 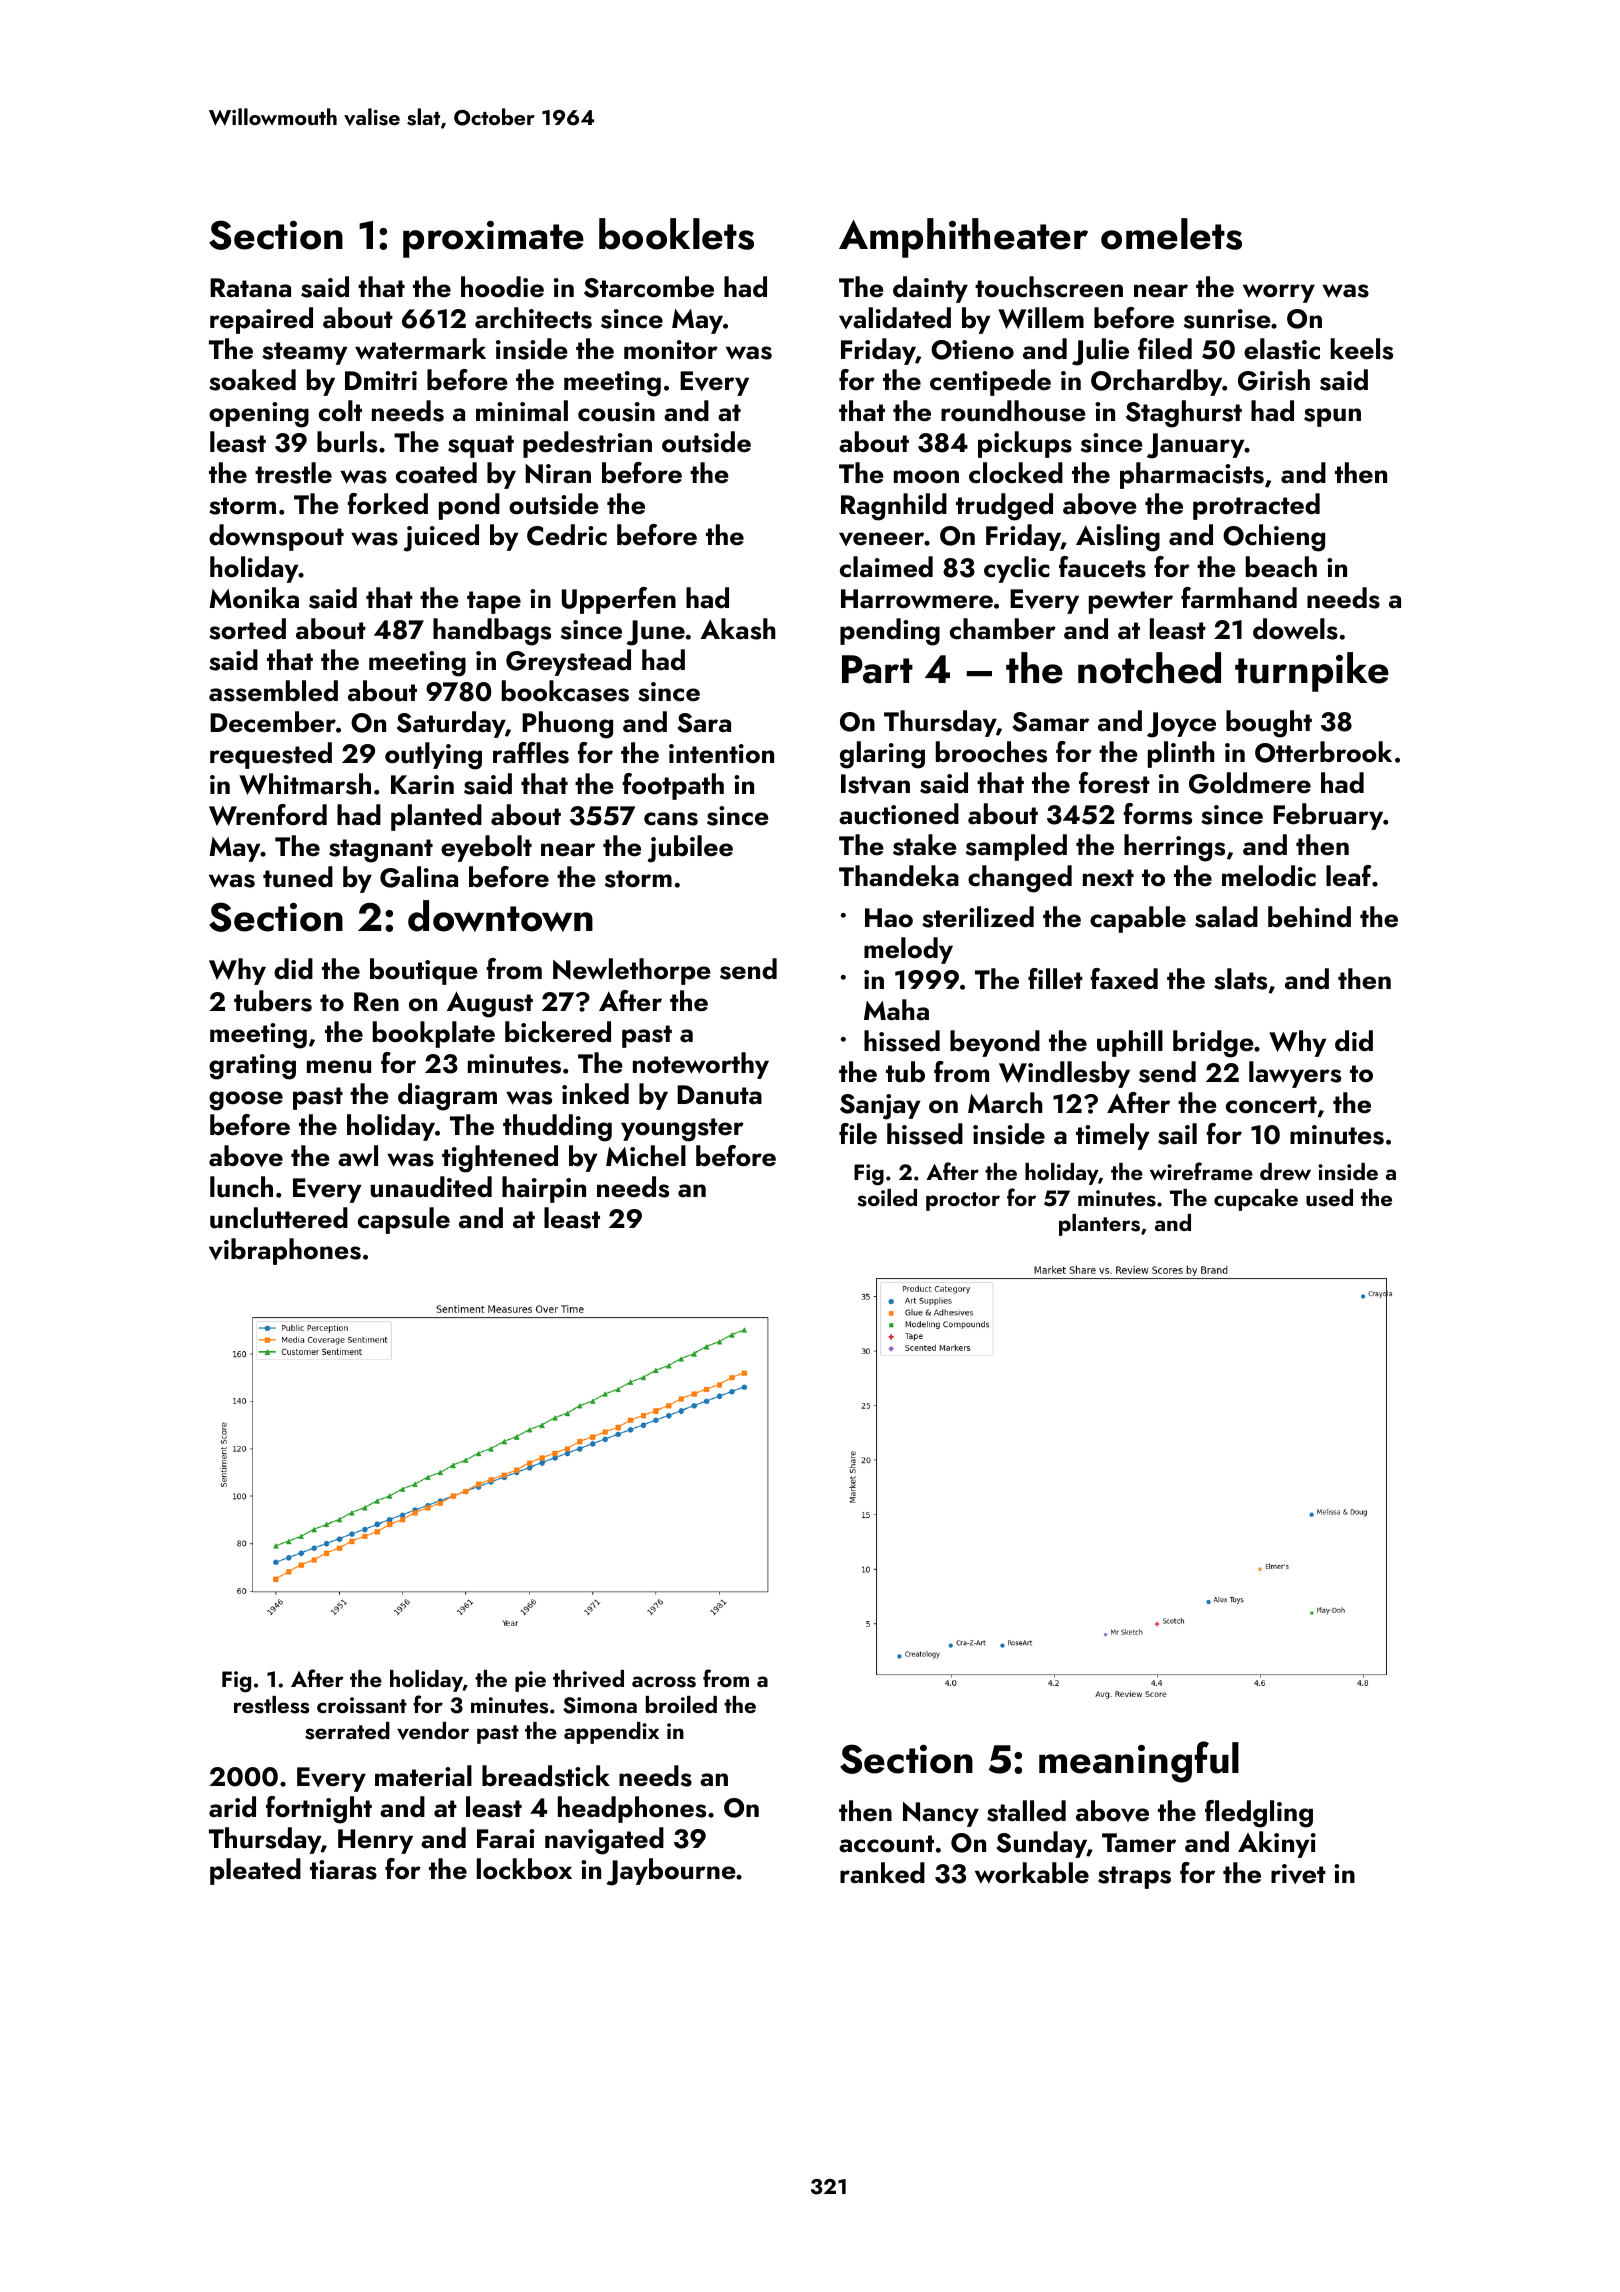 What do you see at coordinates (1362, 349) in the screenshot?
I see `keels` at bounding box center [1362, 349].
